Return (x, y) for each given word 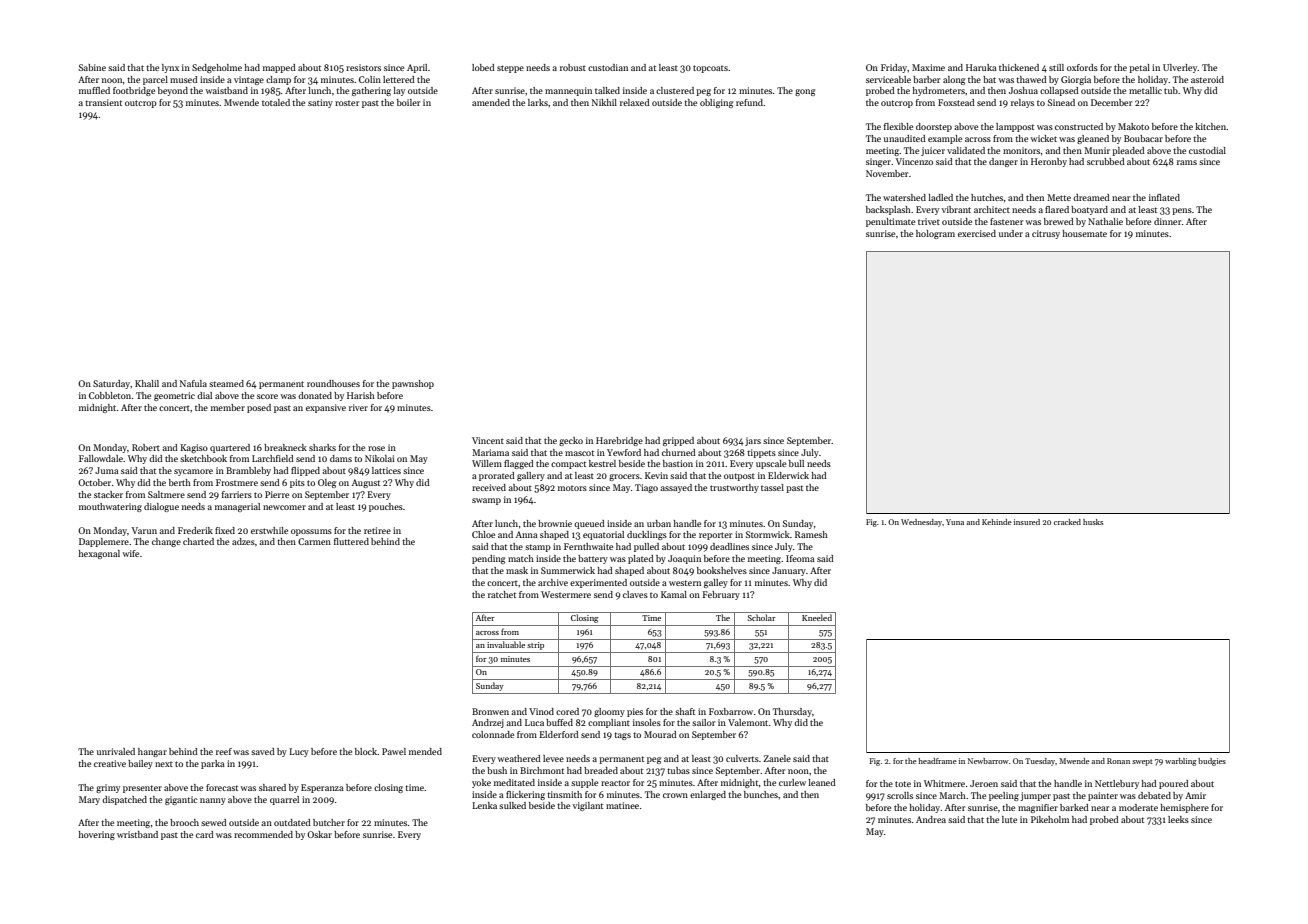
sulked (512, 805)
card (205, 834)
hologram (935, 234)
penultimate (890, 222)
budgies (1212, 762)
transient (103, 102)
